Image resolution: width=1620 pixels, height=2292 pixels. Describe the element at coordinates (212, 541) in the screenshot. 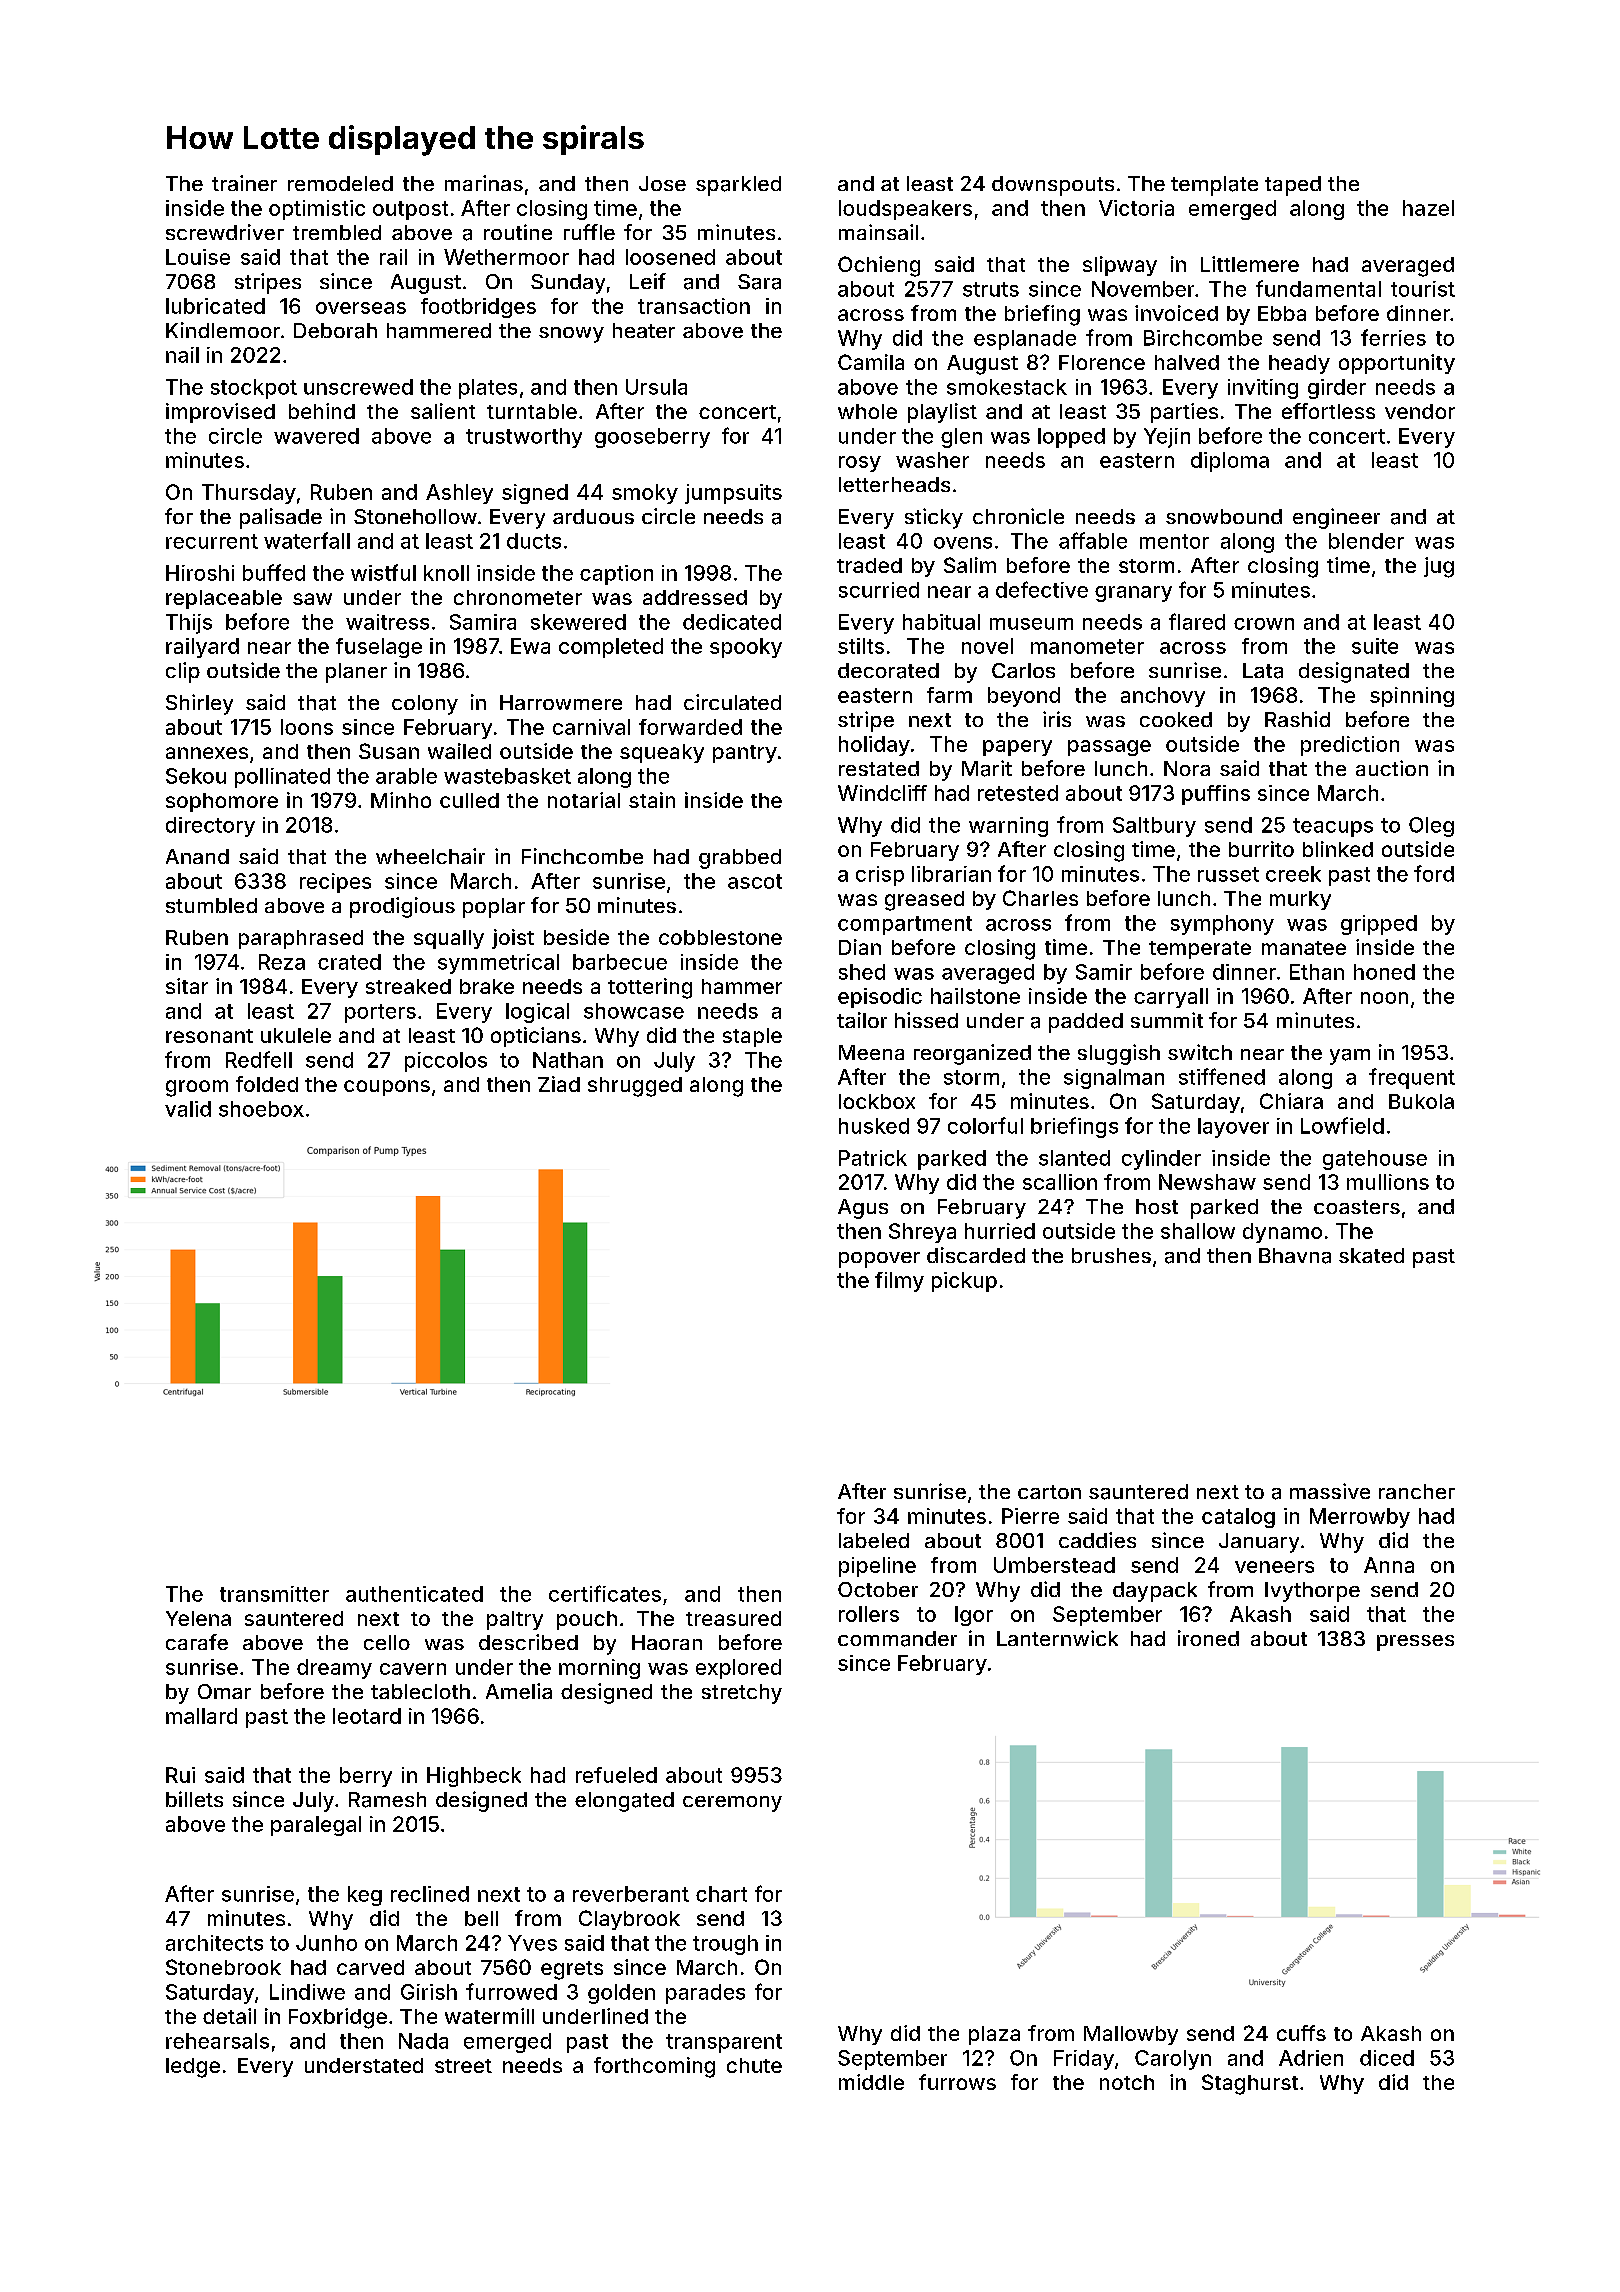

I see `recurrent` at that location.
